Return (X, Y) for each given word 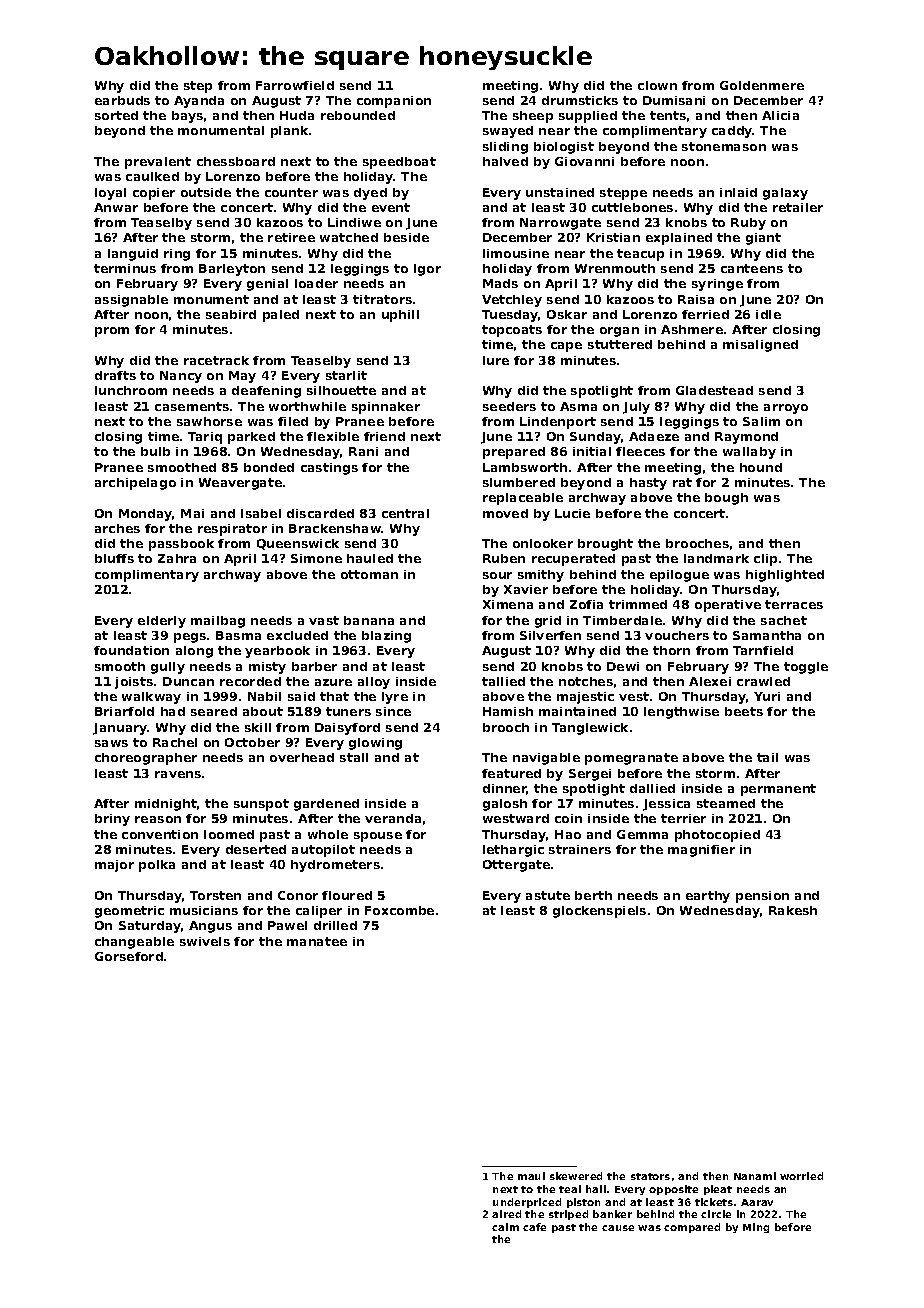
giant (763, 239)
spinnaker (386, 408)
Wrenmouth (615, 268)
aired (506, 1214)
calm (505, 1227)
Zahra (177, 558)
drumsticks (580, 100)
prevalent (158, 163)
